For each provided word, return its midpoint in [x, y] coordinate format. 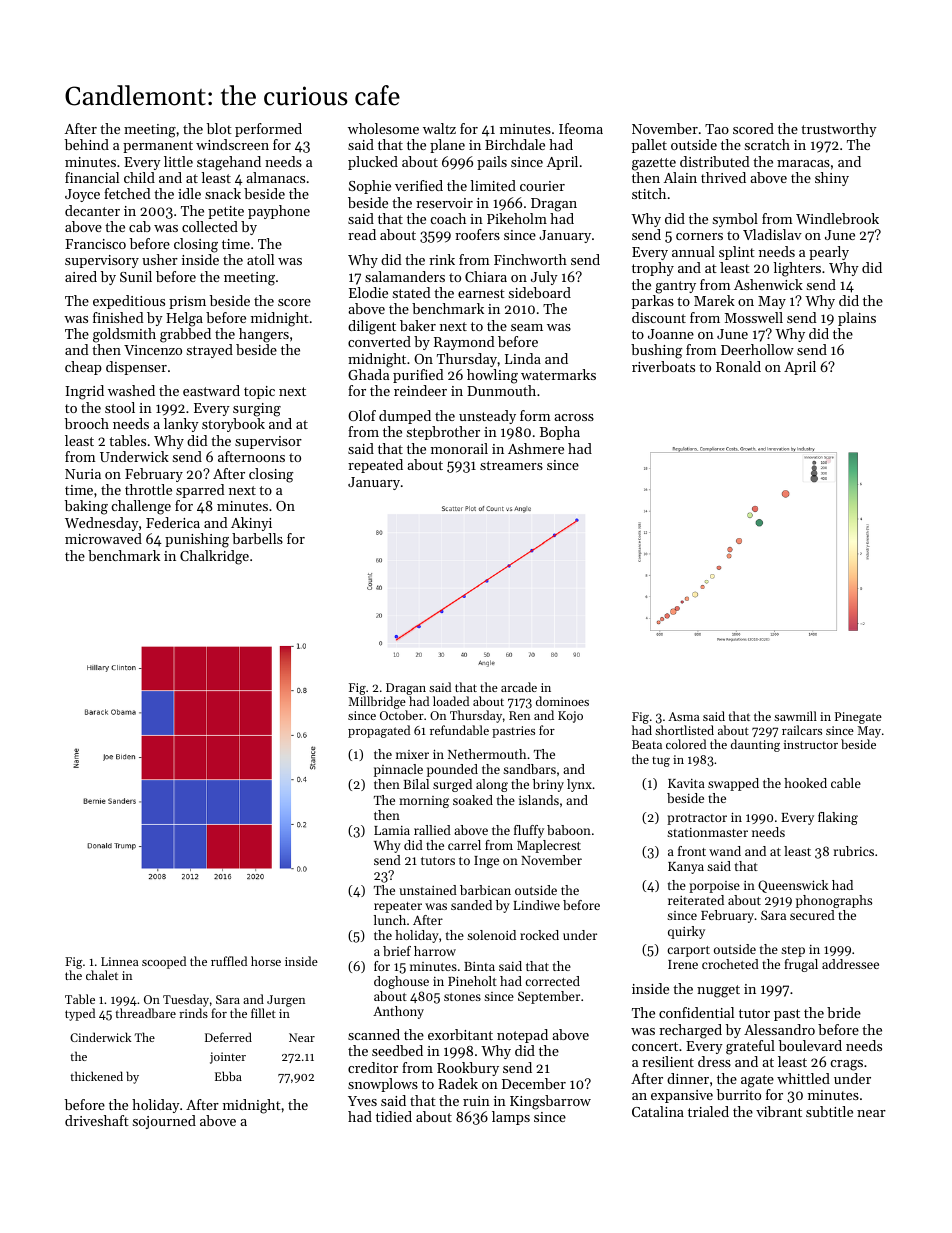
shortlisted [684, 730]
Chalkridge [214, 557]
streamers [511, 465]
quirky [686, 932]
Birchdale [515, 144]
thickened [96, 1076]
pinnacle [398, 770]
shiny [832, 179]
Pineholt [472, 981]
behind [87, 144]
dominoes [562, 701]
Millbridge [378, 703]
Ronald [738, 366]
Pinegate [858, 718]
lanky [181, 425]
